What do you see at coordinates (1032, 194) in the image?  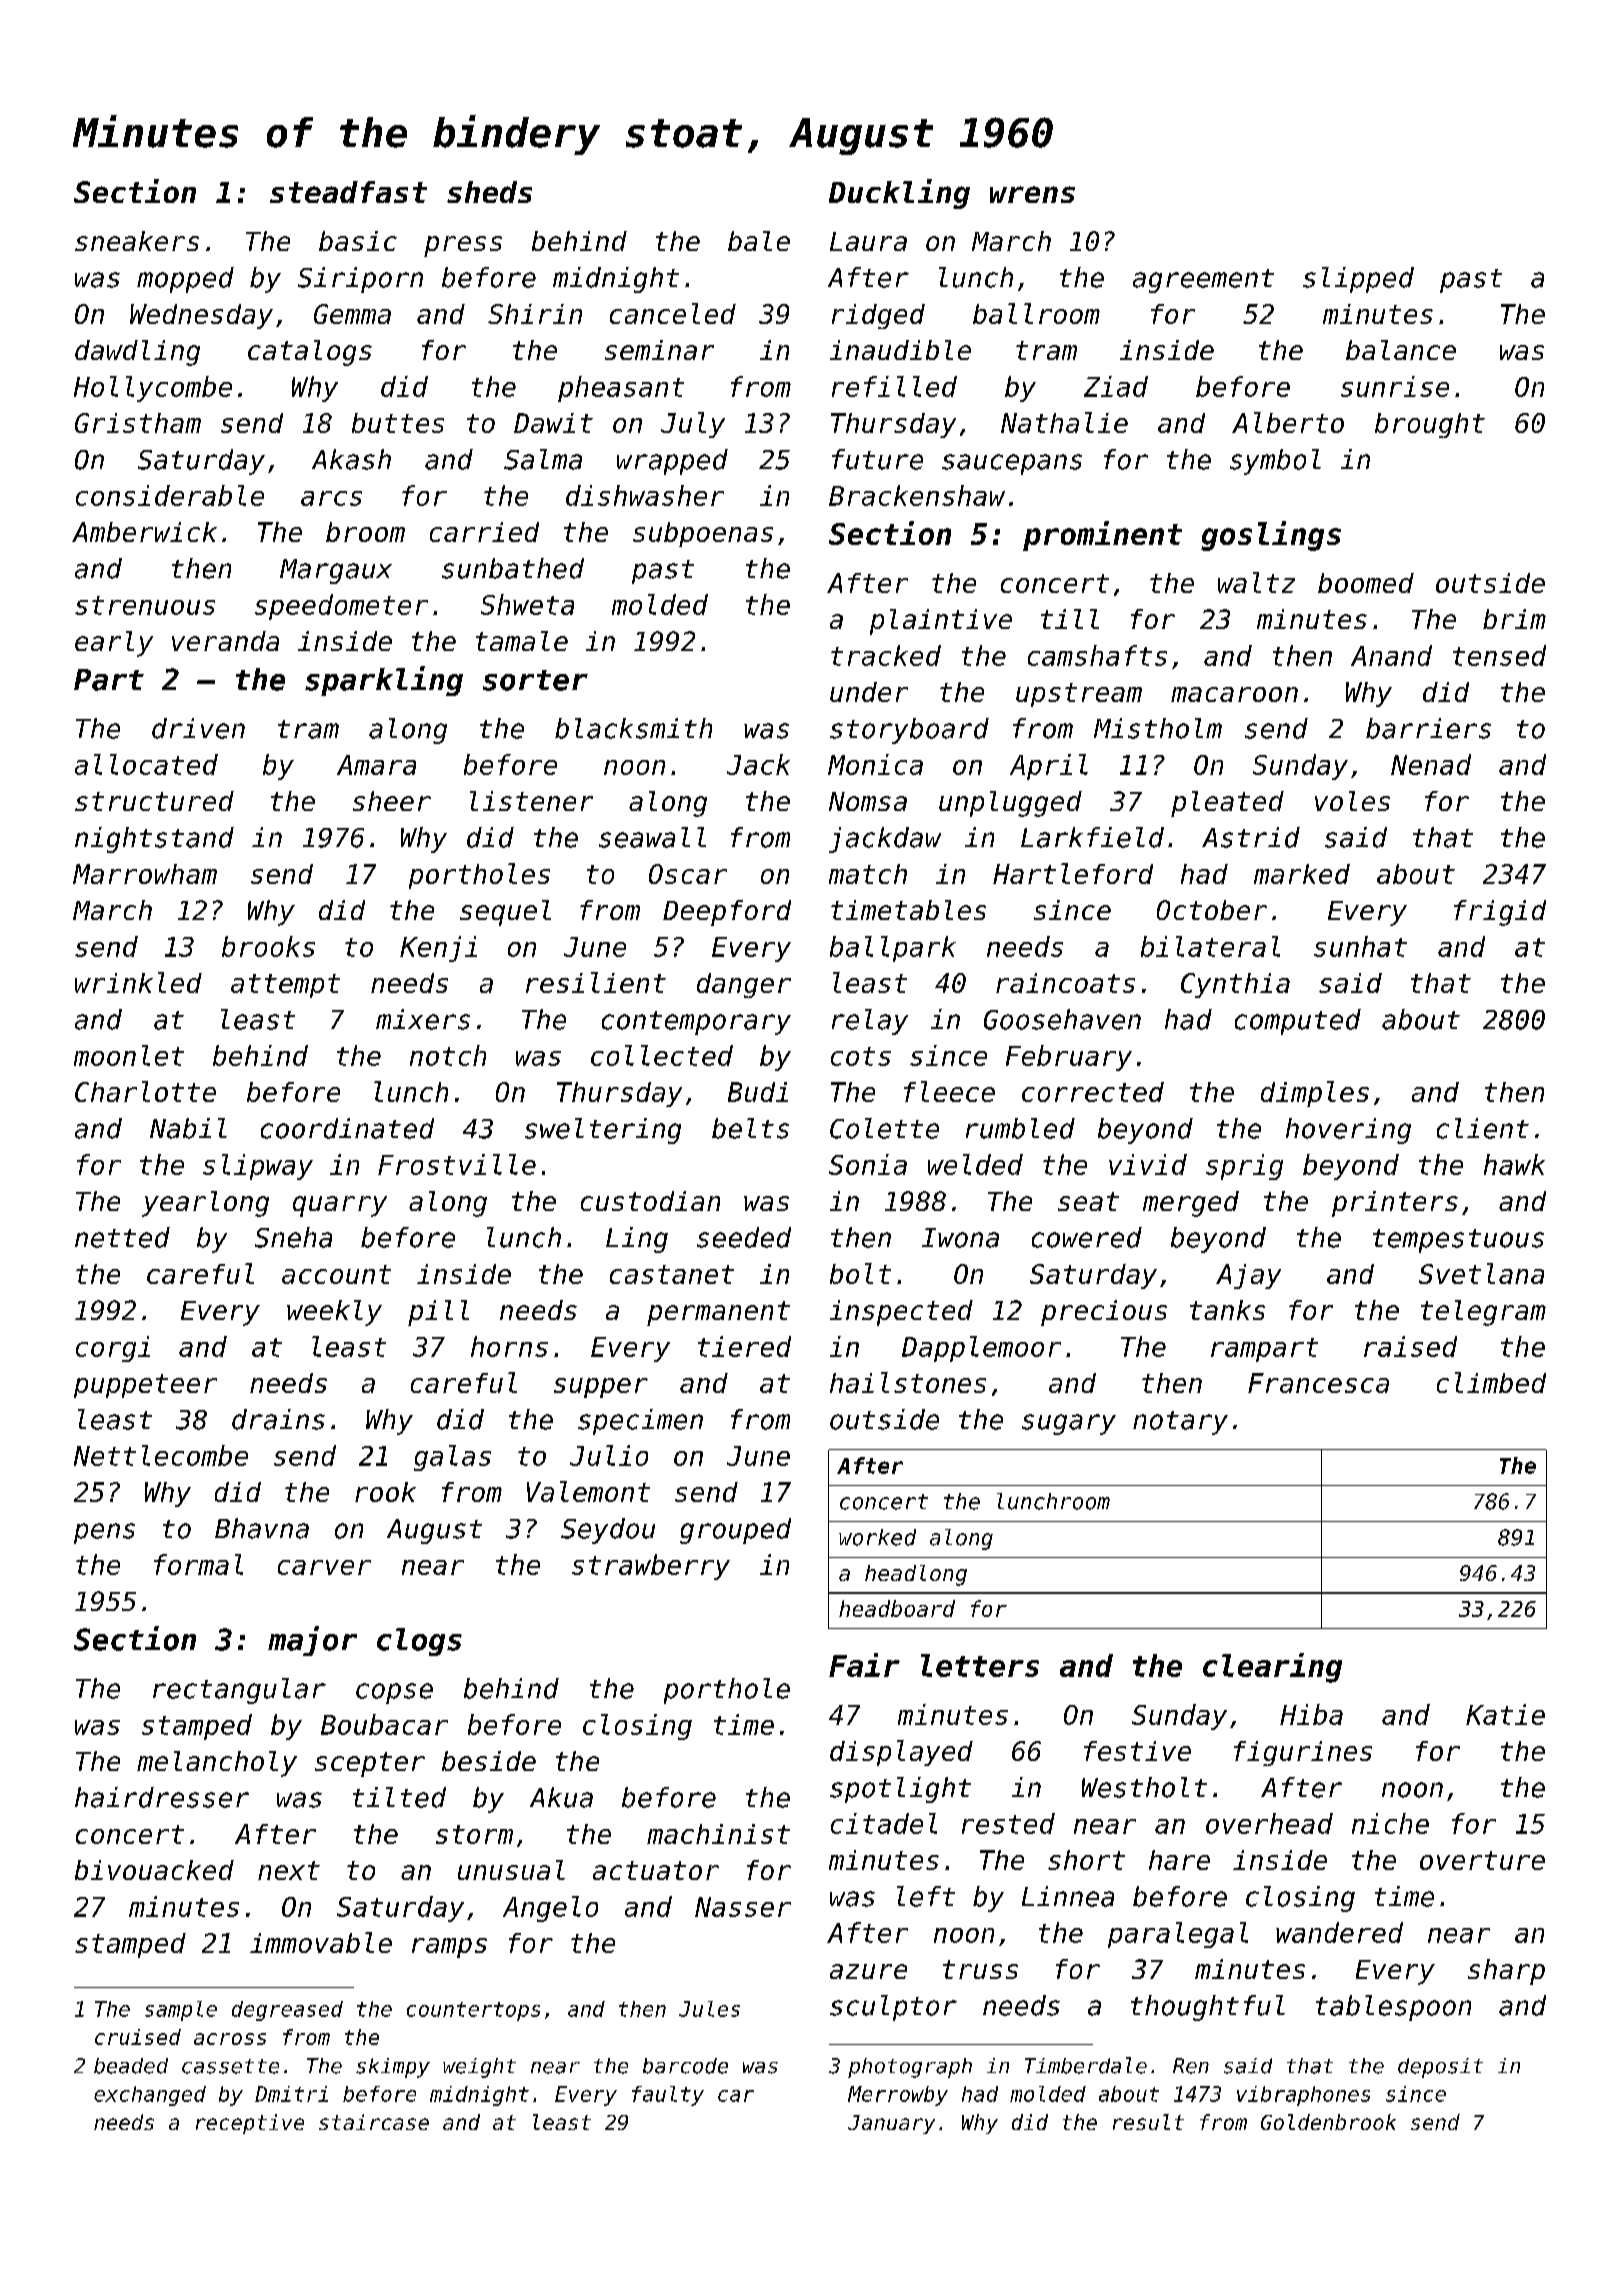 I see `wrens` at bounding box center [1032, 194].
